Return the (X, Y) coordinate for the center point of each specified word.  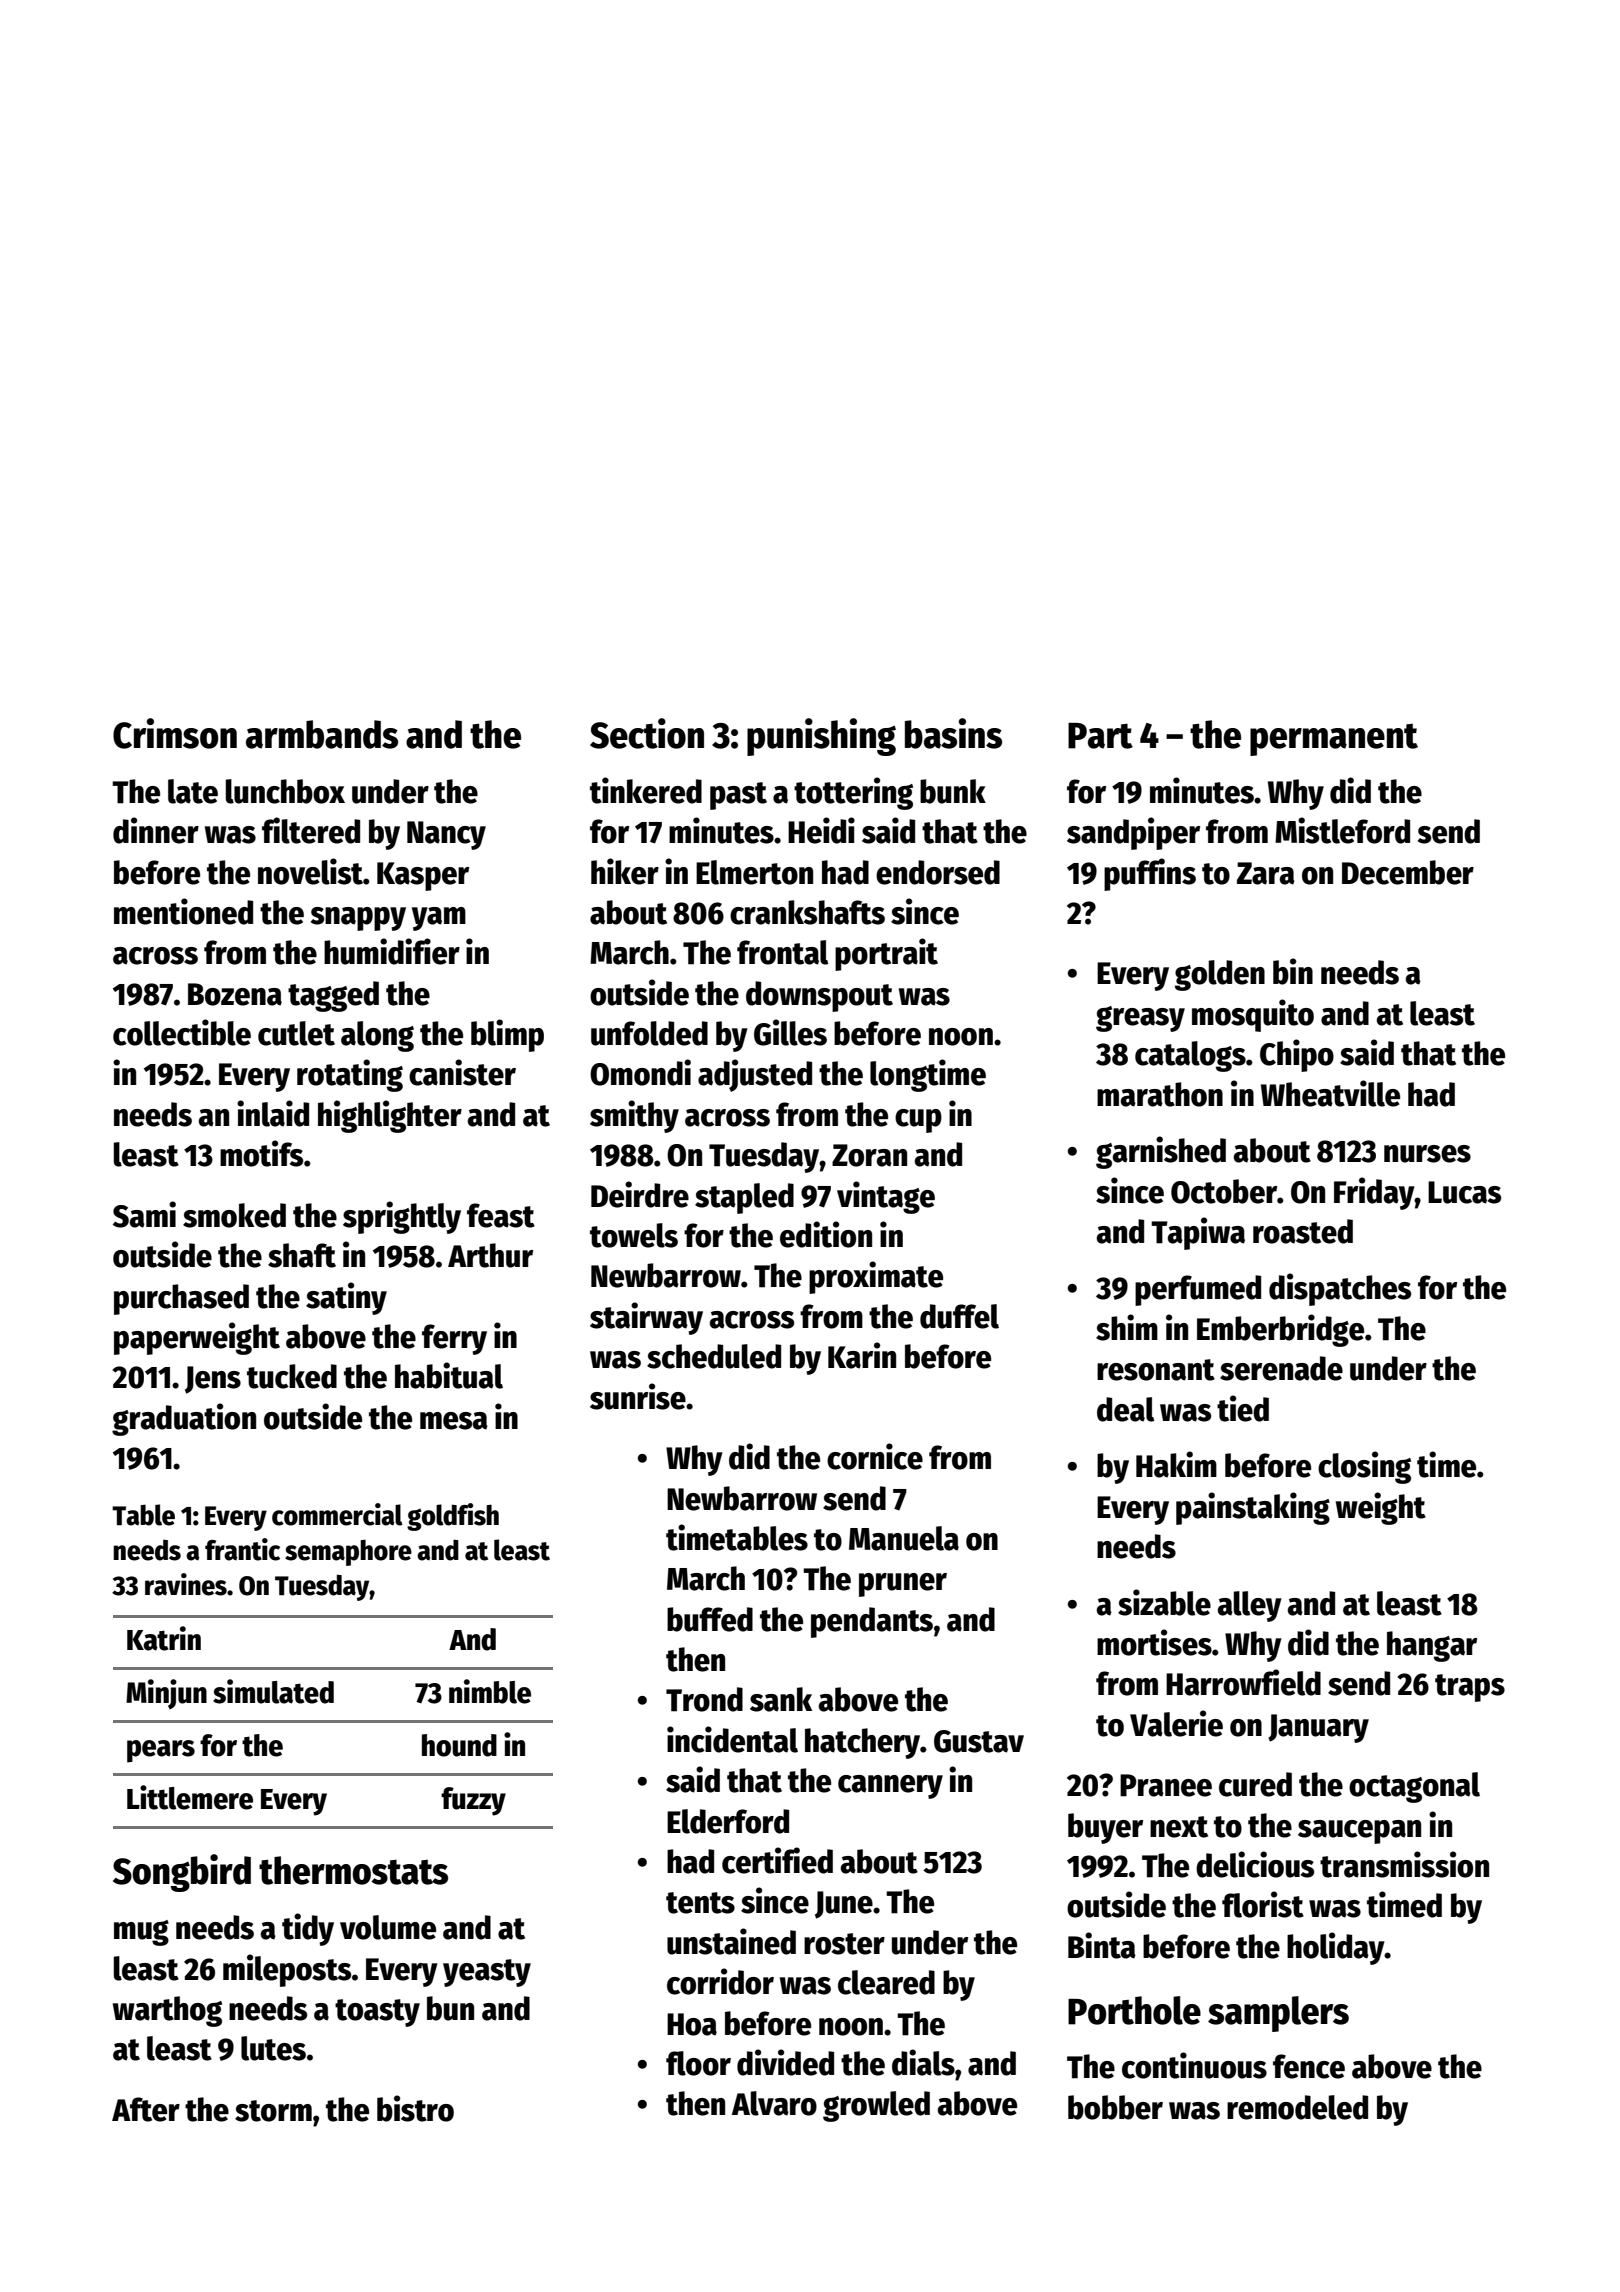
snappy (358, 919)
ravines (186, 1584)
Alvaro (774, 2103)
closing (1364, 1467)
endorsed (938, 872)
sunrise (638, 1396)
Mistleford (1342, 830)
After (146, 2109)
